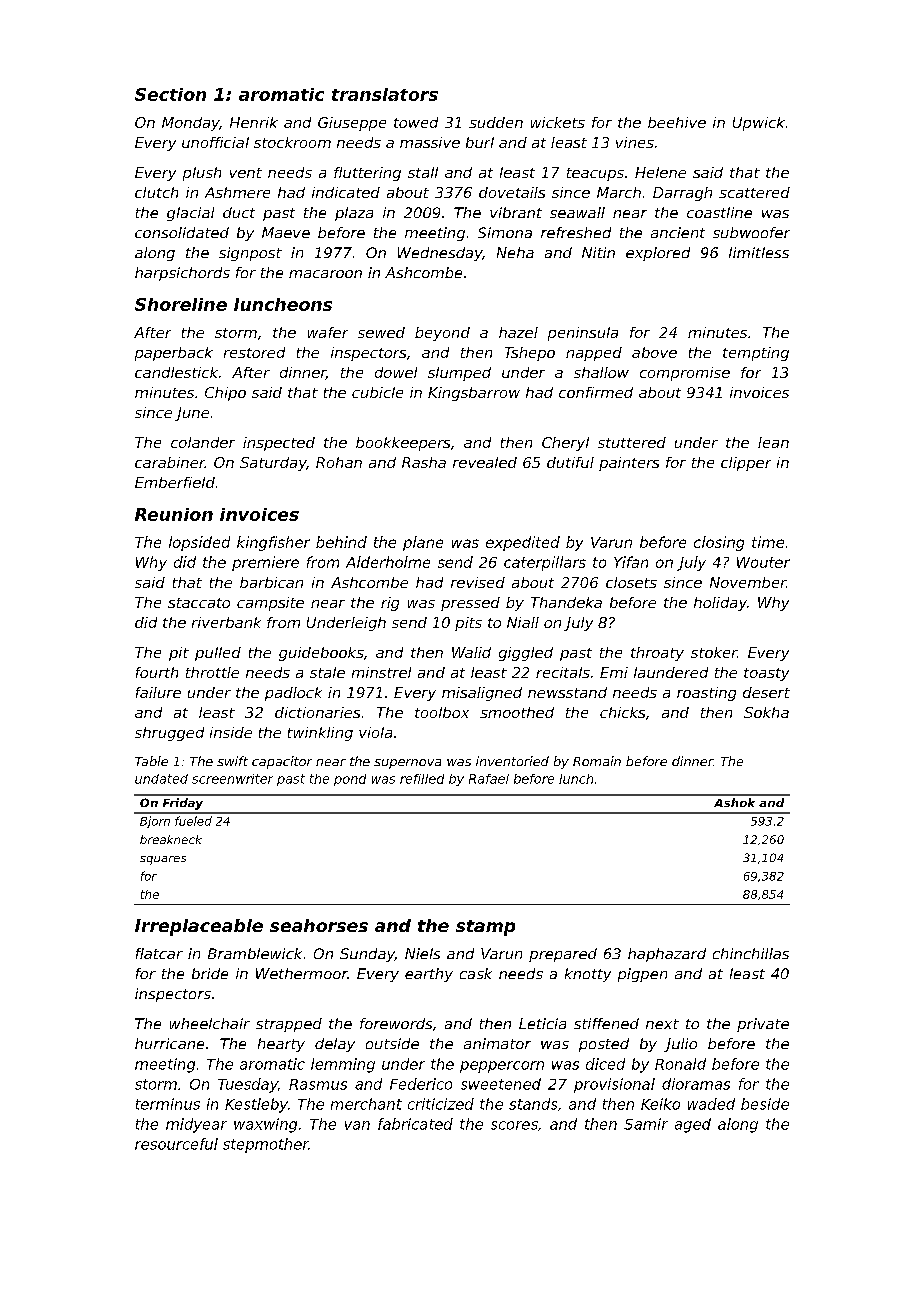 This image has width=924, height=1314. I want to click on scattered, so click(754, 192).
